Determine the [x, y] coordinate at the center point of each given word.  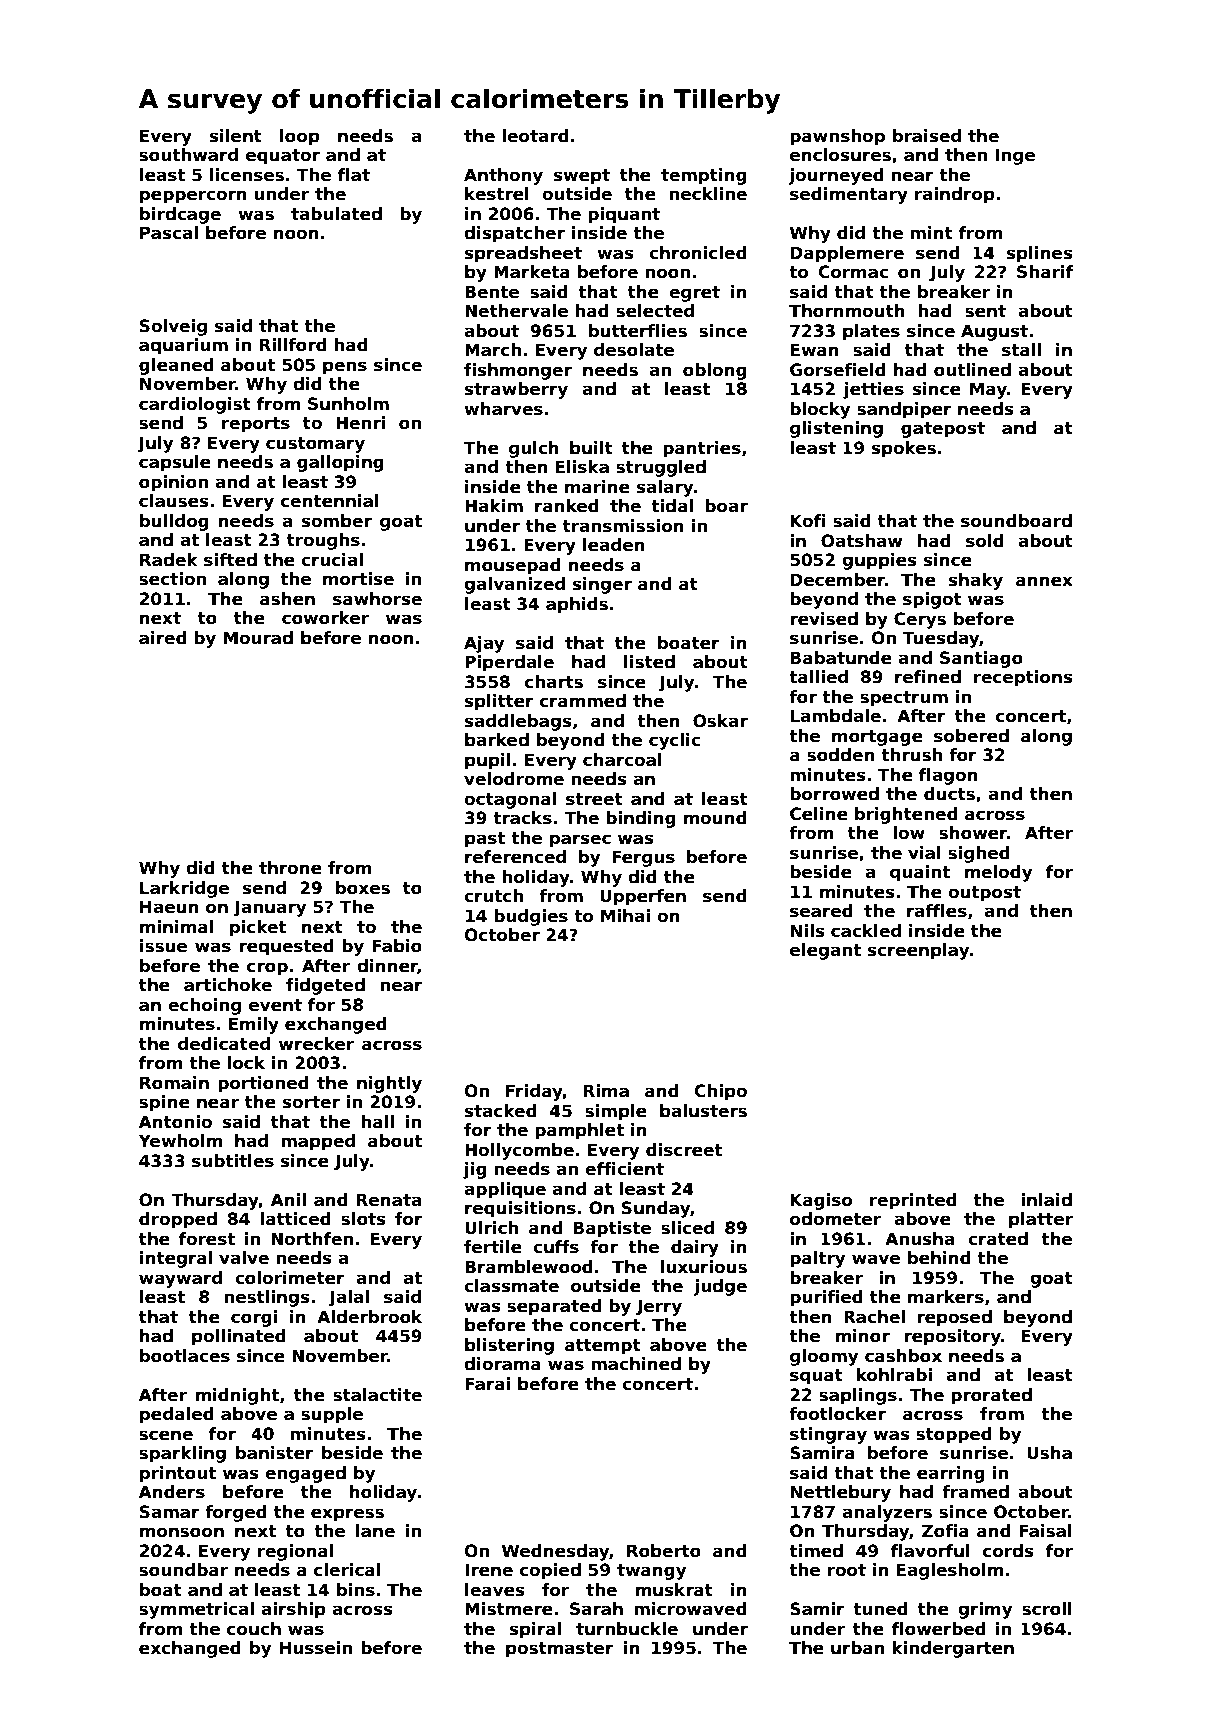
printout [178, 1474]
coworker [325, 618]
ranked [567, 506]
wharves [503, 409]
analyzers [887, 1513]
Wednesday [555, 1552]
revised [824, 619]
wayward [180, 1279]
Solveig [173, 327]
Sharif [1045, 272]
